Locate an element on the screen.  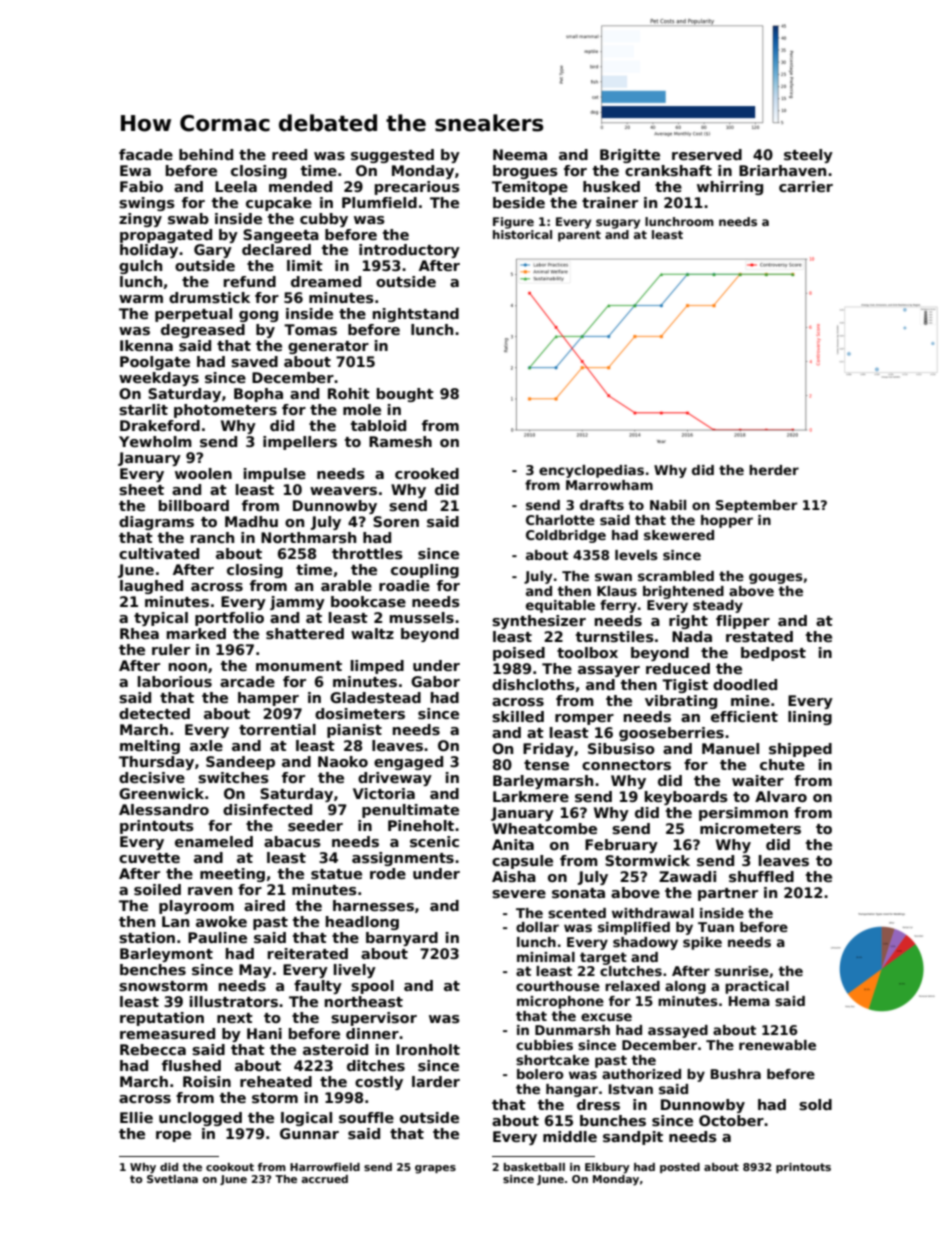
Neema is located at coordinates (520, 154).
